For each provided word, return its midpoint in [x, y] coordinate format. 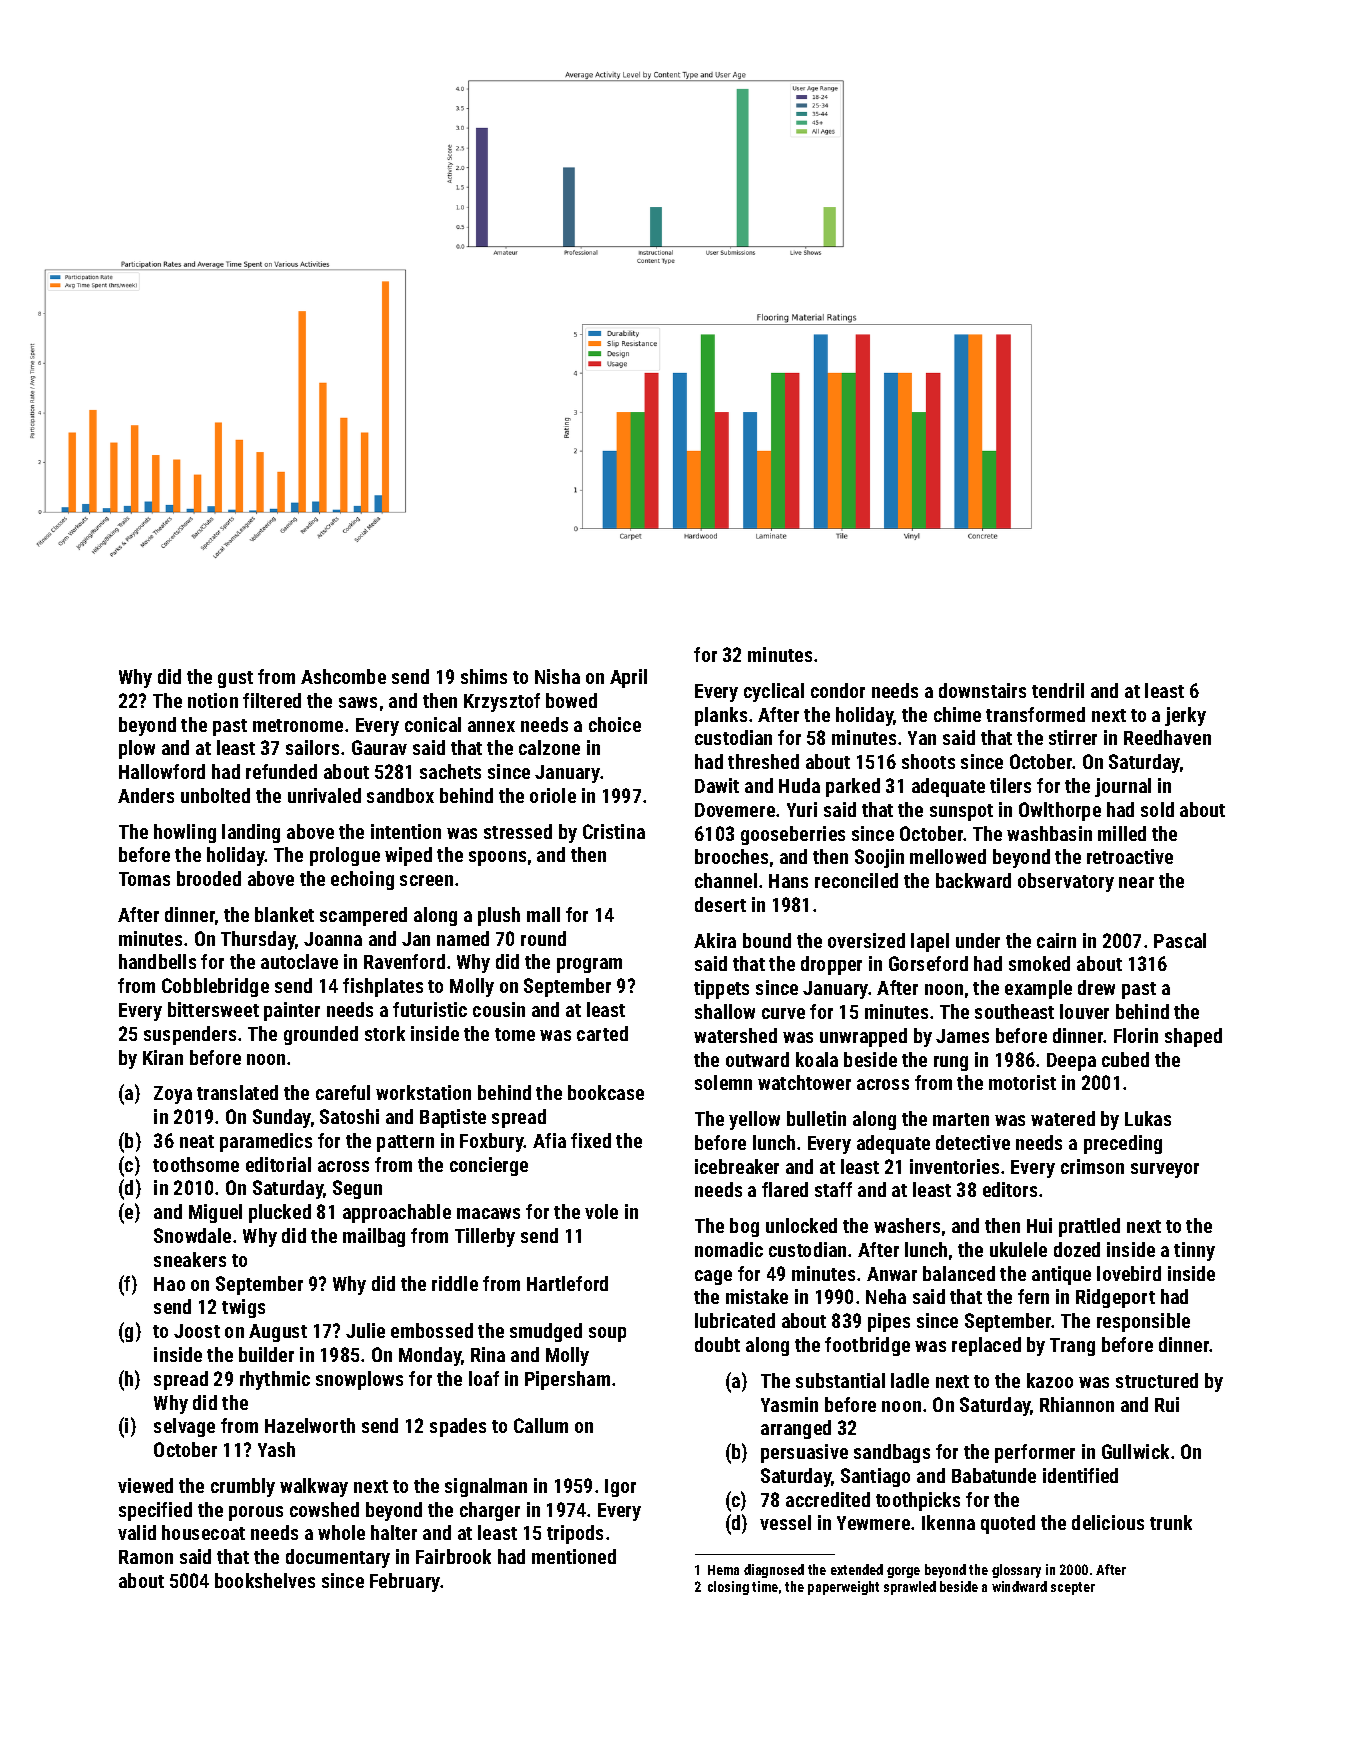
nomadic [729, 1249]
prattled [1089, 1227]
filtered [272, 700]
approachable [397, 1213]
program [589, 965]
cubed [1125, 1059]
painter [292, 1011]
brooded [209, 878]
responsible [1143, 1322]
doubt [717, 1344]
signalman [486, 1487]
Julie [365, 1330]
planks [721, 716]
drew [1096, 987]
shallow [725, 1011]
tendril [1058, 690]
